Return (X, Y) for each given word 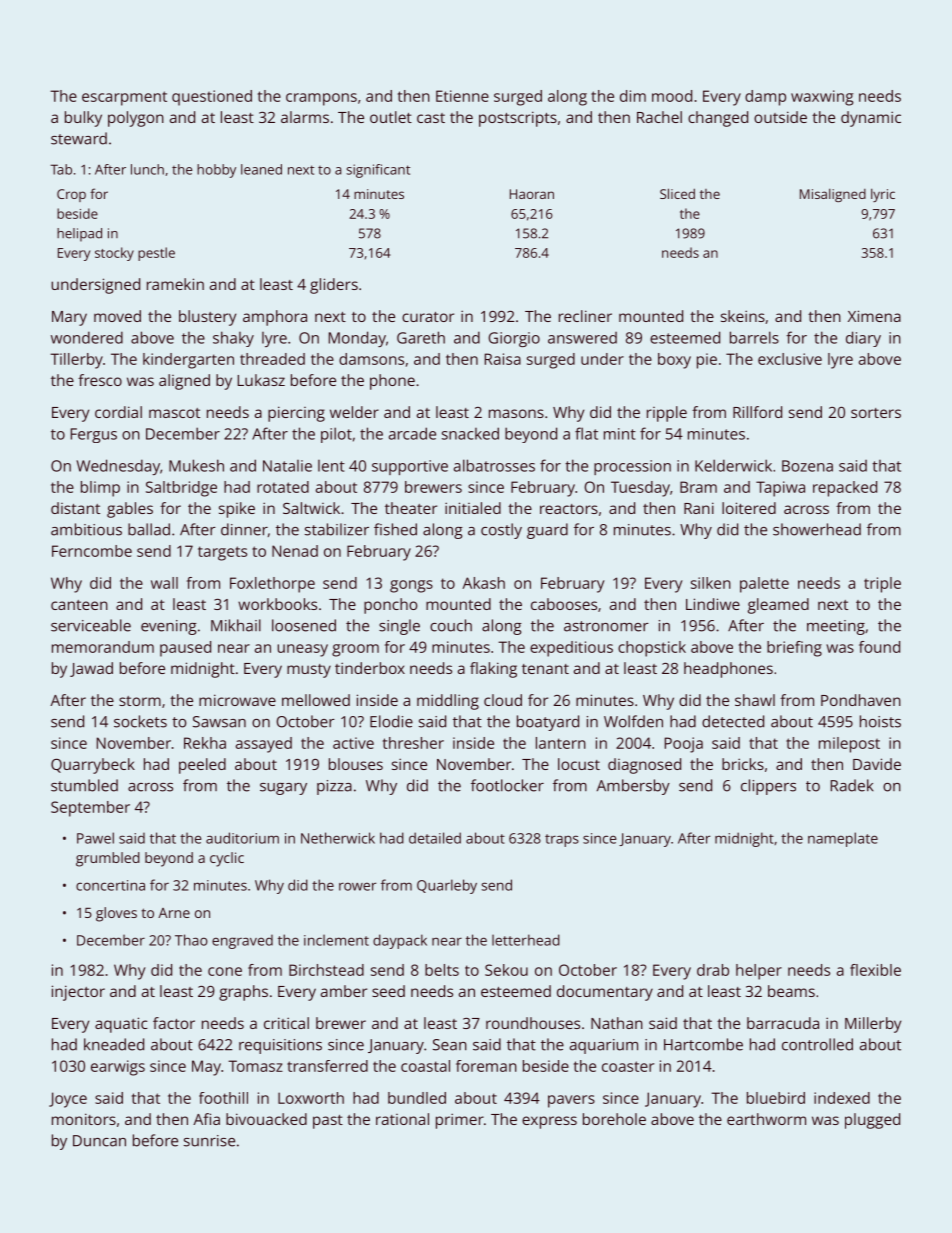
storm (140, 701)
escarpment (124, 98)
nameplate (843, 839)
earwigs (118, 1068)
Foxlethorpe (272, 585)
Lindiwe (713, 604)
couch (451, 625)
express (549, 1122)
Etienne (462, 96)
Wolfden (633, 721)
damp (765, 98)
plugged (872, 1121)
